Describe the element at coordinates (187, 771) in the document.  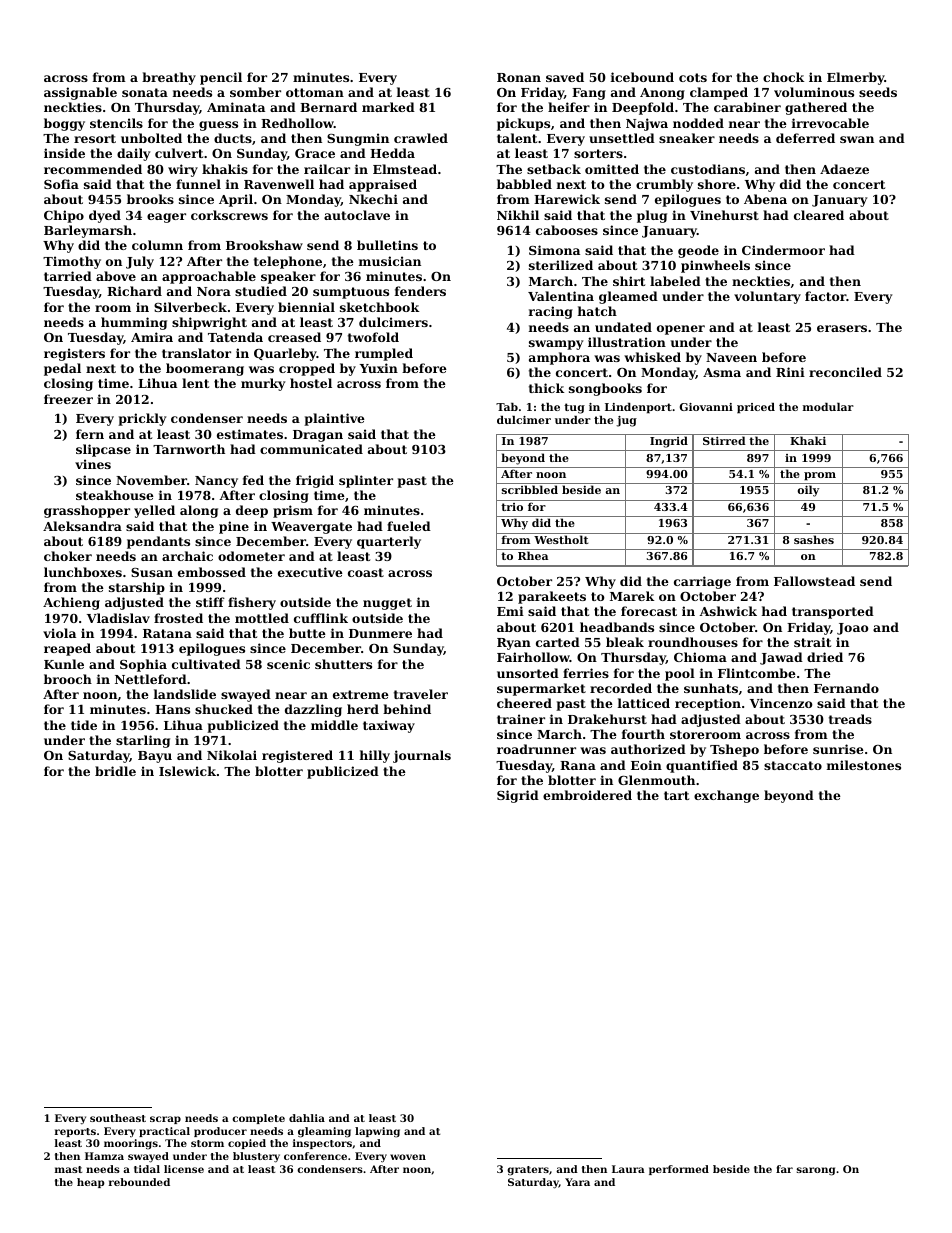
I see `Islewick` at that location.
